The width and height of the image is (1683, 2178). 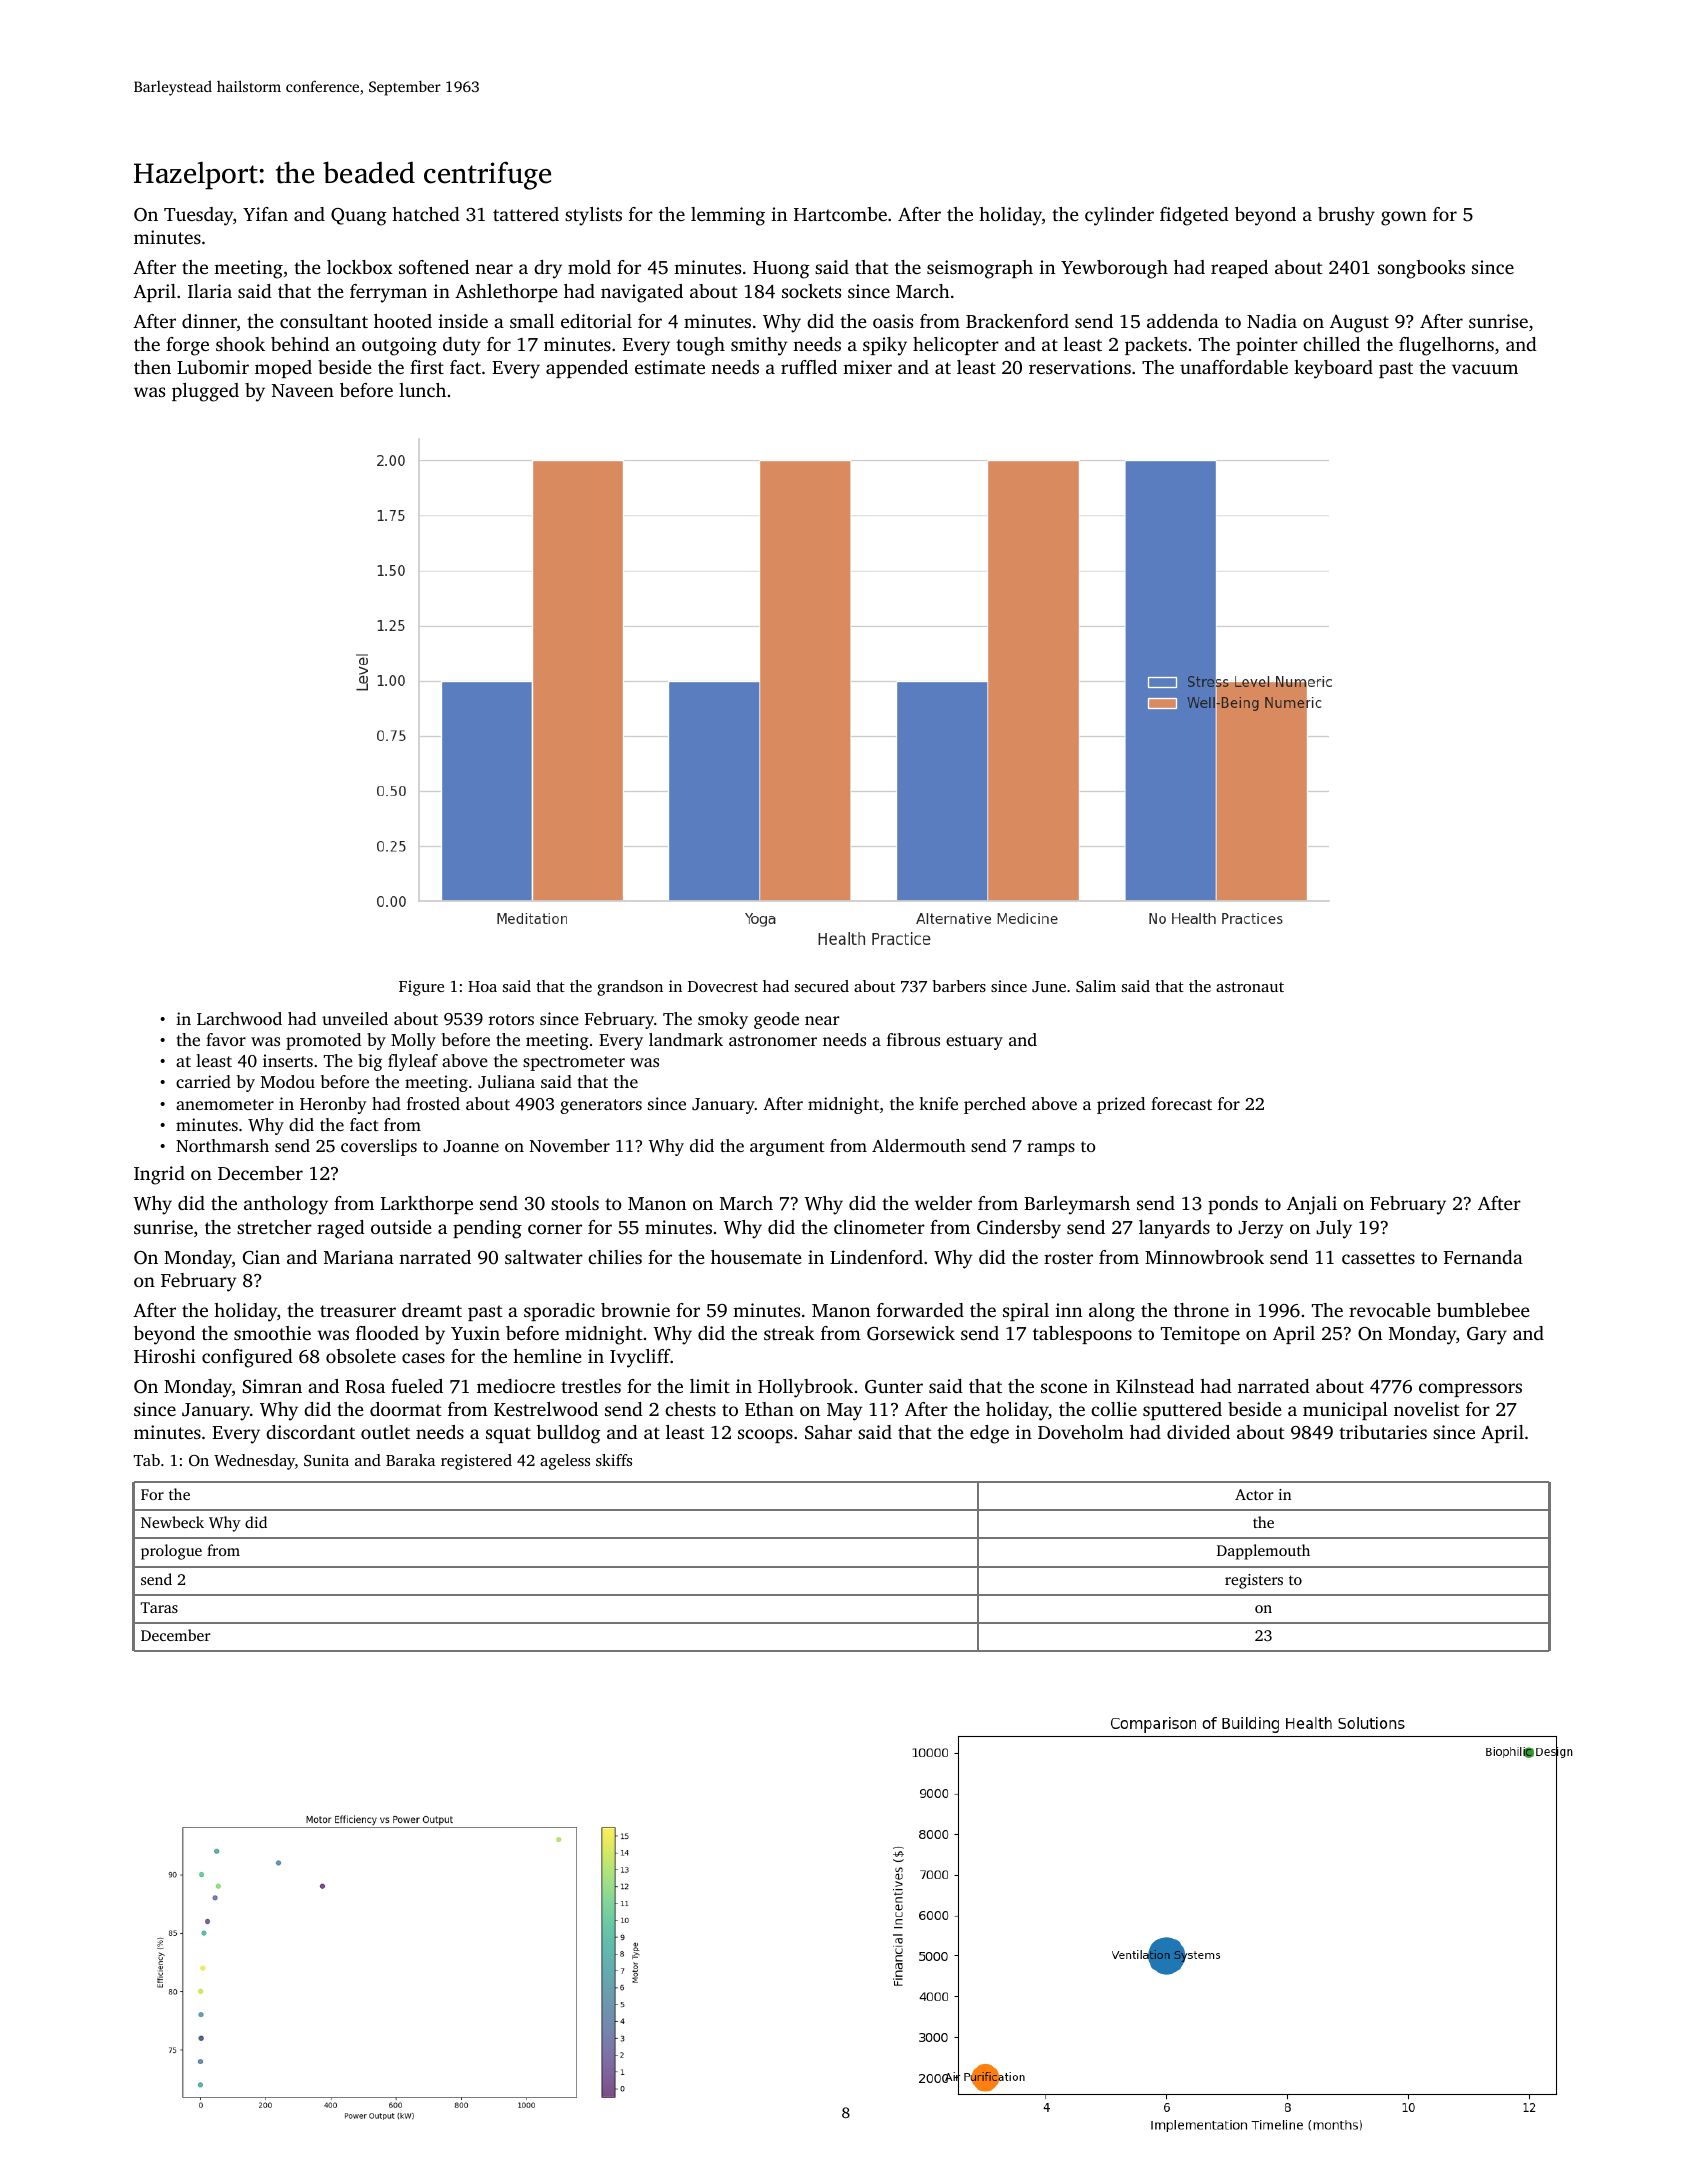 I want to click on Brackenford, so click(x=1017, y=321).
